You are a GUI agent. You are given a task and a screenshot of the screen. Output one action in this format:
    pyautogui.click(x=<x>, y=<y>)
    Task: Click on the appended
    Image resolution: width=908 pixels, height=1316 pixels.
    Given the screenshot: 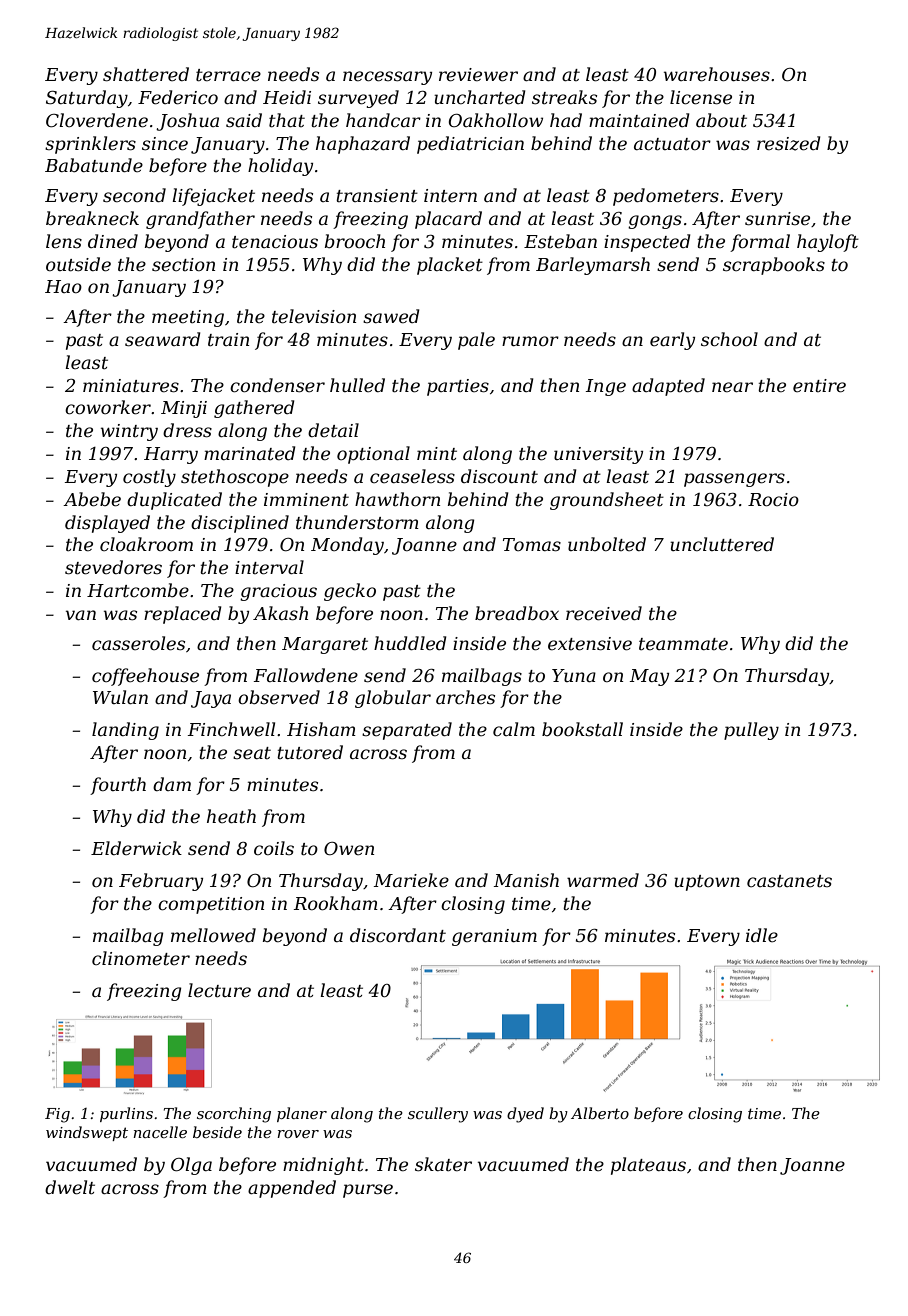 What is the action you would take?
    pyautogui.click(x=292, y=1189)
